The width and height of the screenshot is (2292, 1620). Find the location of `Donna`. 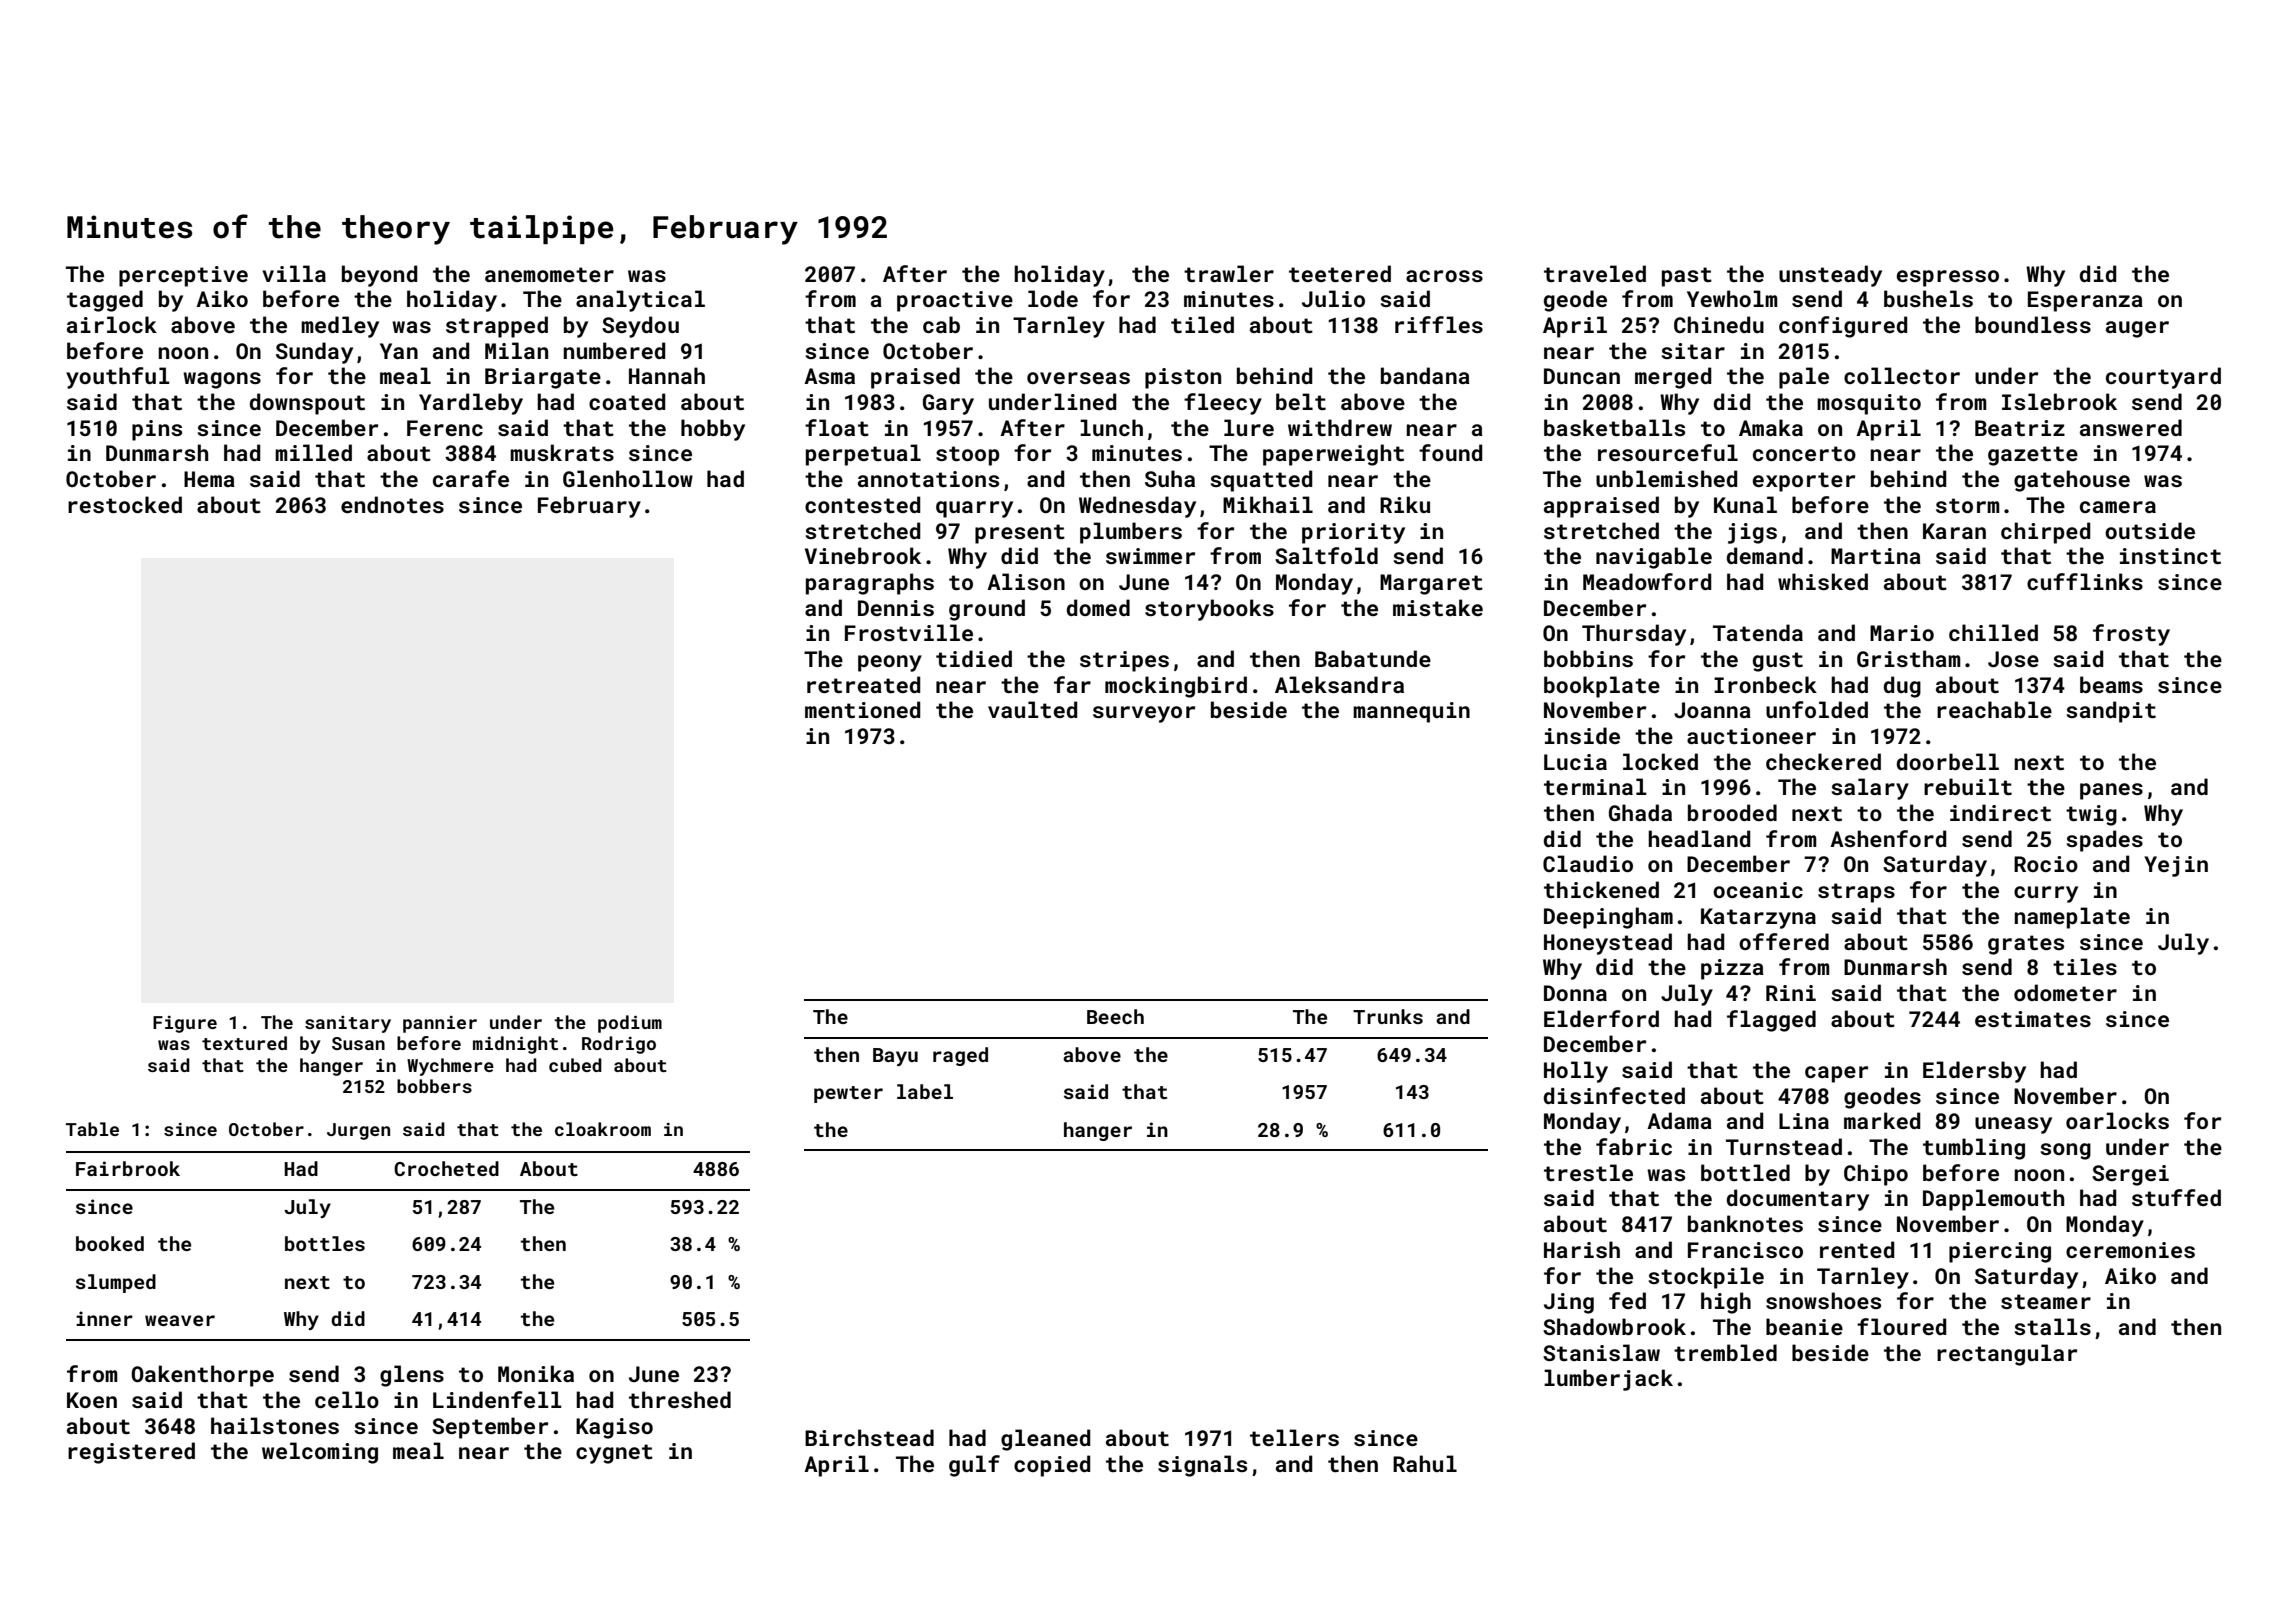

Donna is located at coordinates (1575, 993).
